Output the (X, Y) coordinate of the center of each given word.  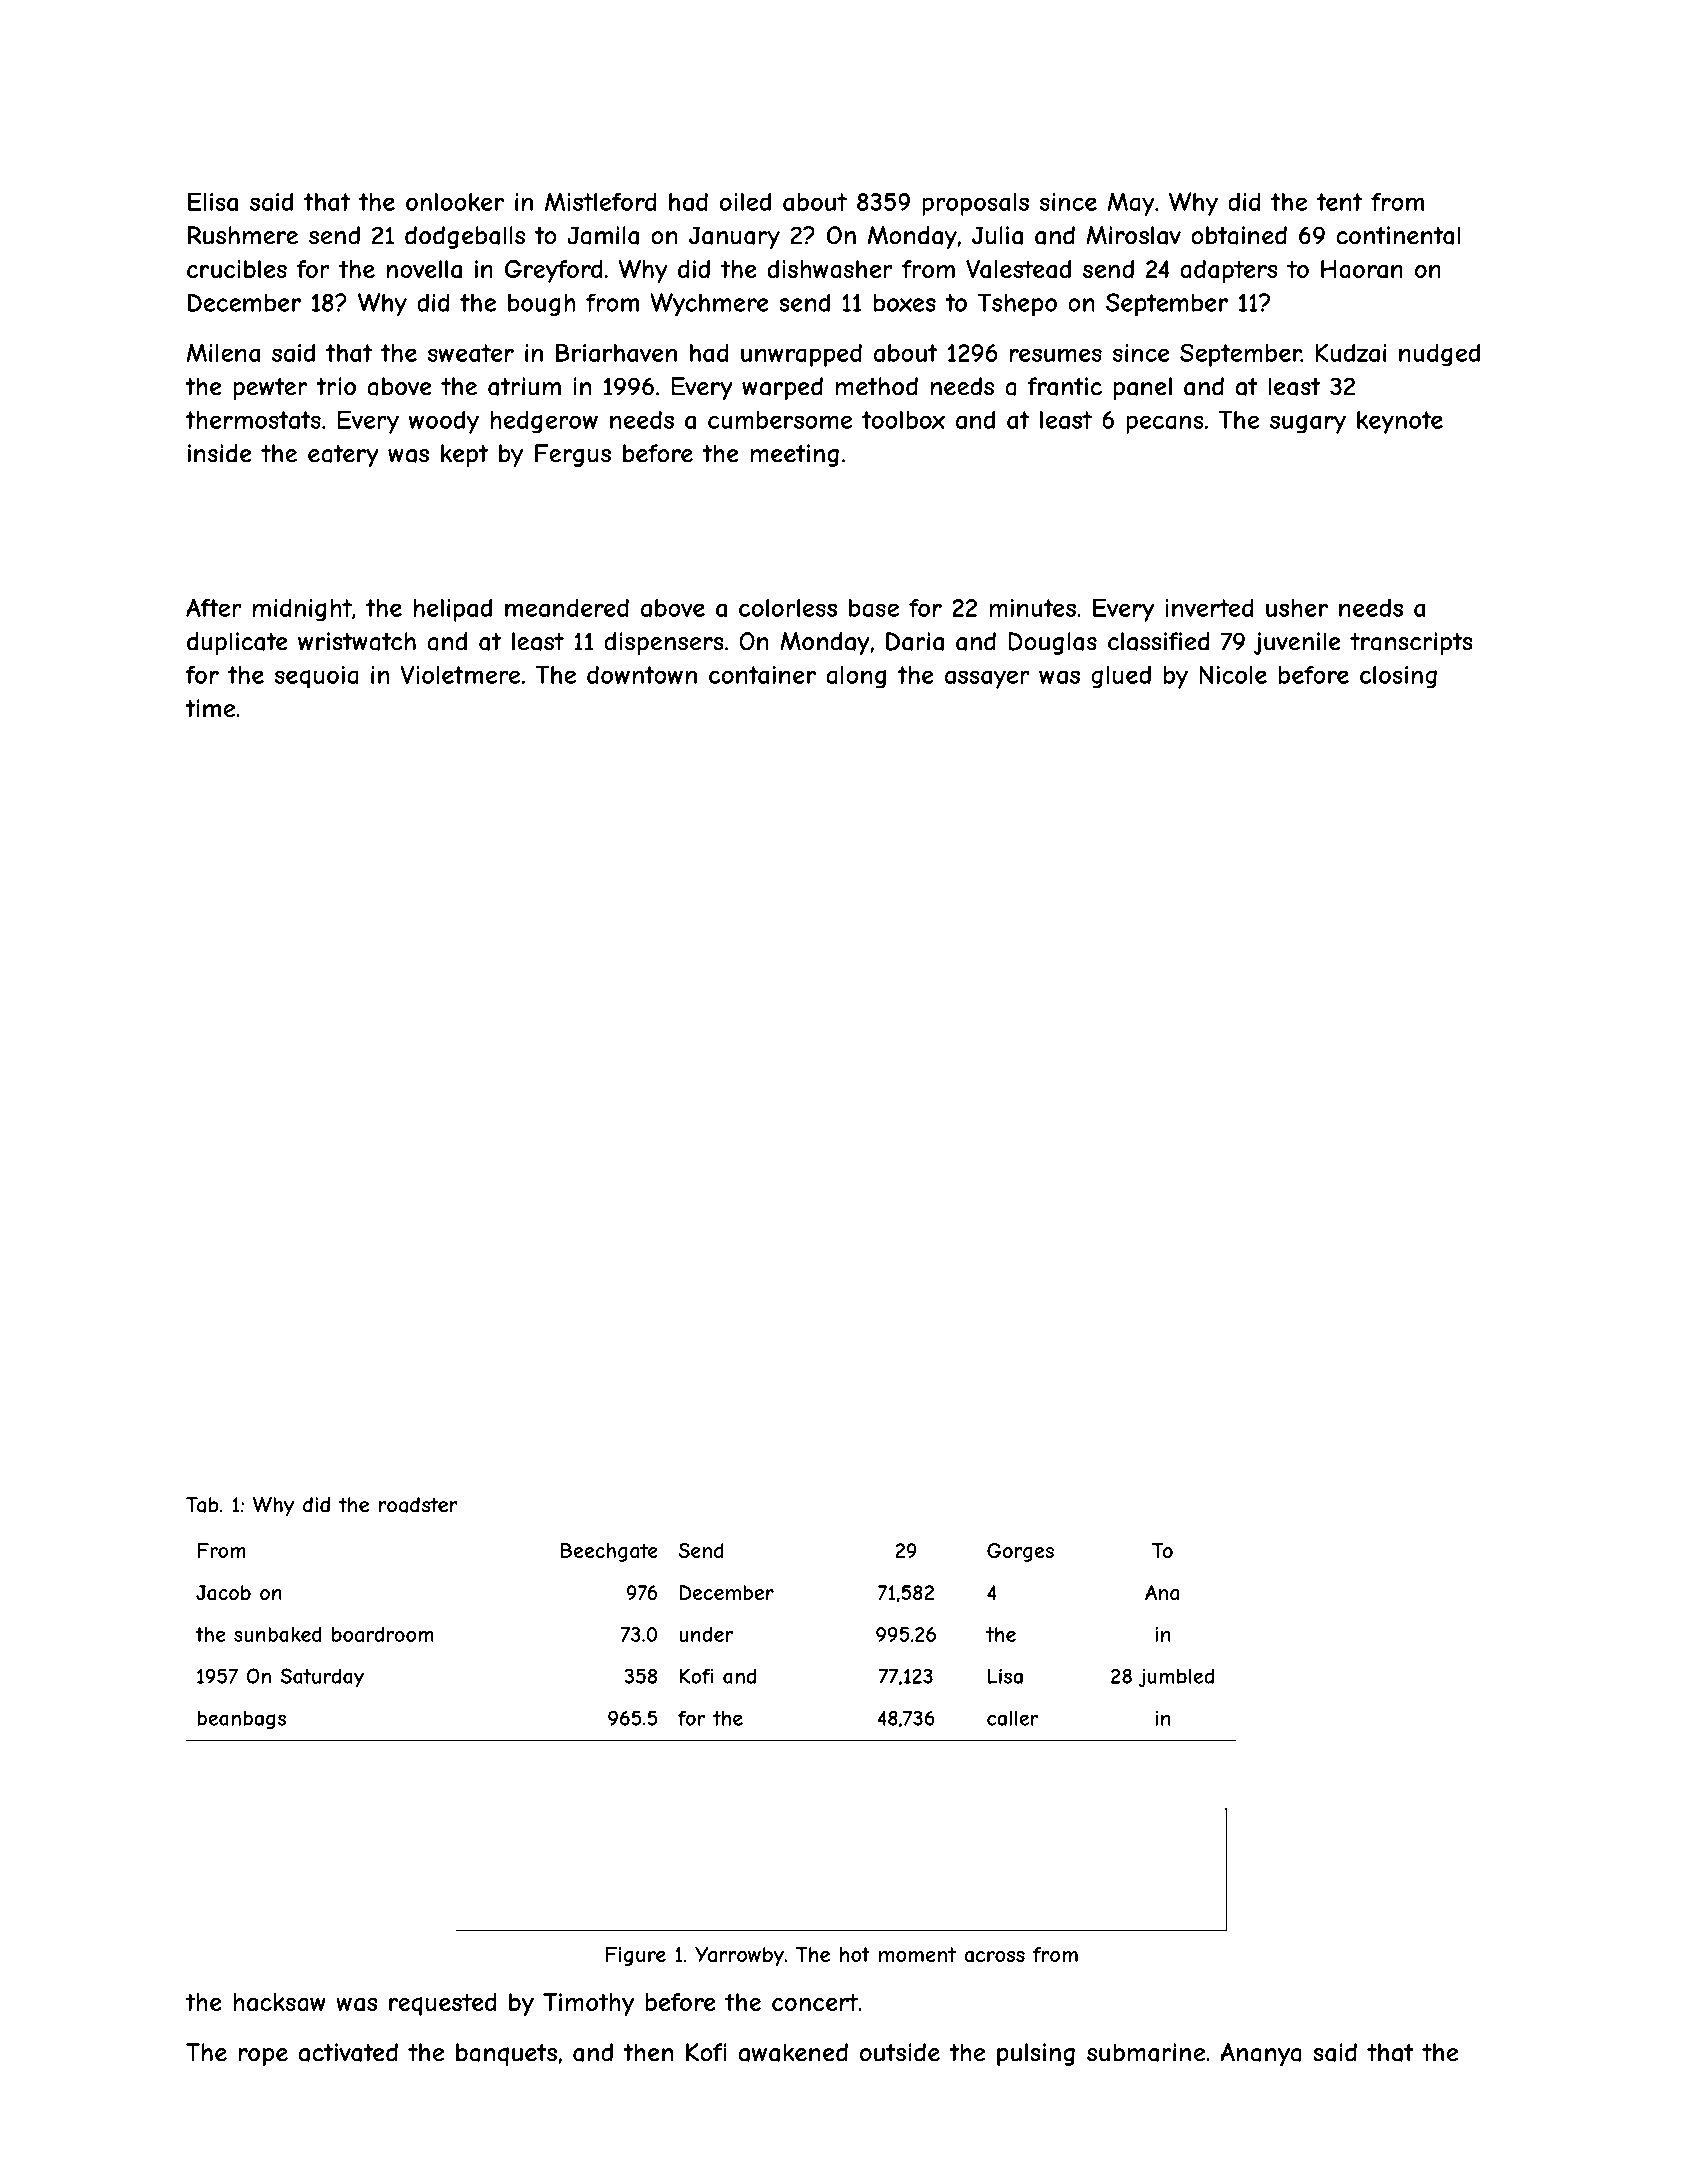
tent (1339, 202)
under (706, 1634)
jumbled (1176, 1677)
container (762, 675)
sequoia (317, 677)
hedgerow (544, 422)
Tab (202, 1505)
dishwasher (830, 269)
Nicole (1233, 674)
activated (348, 2052)
